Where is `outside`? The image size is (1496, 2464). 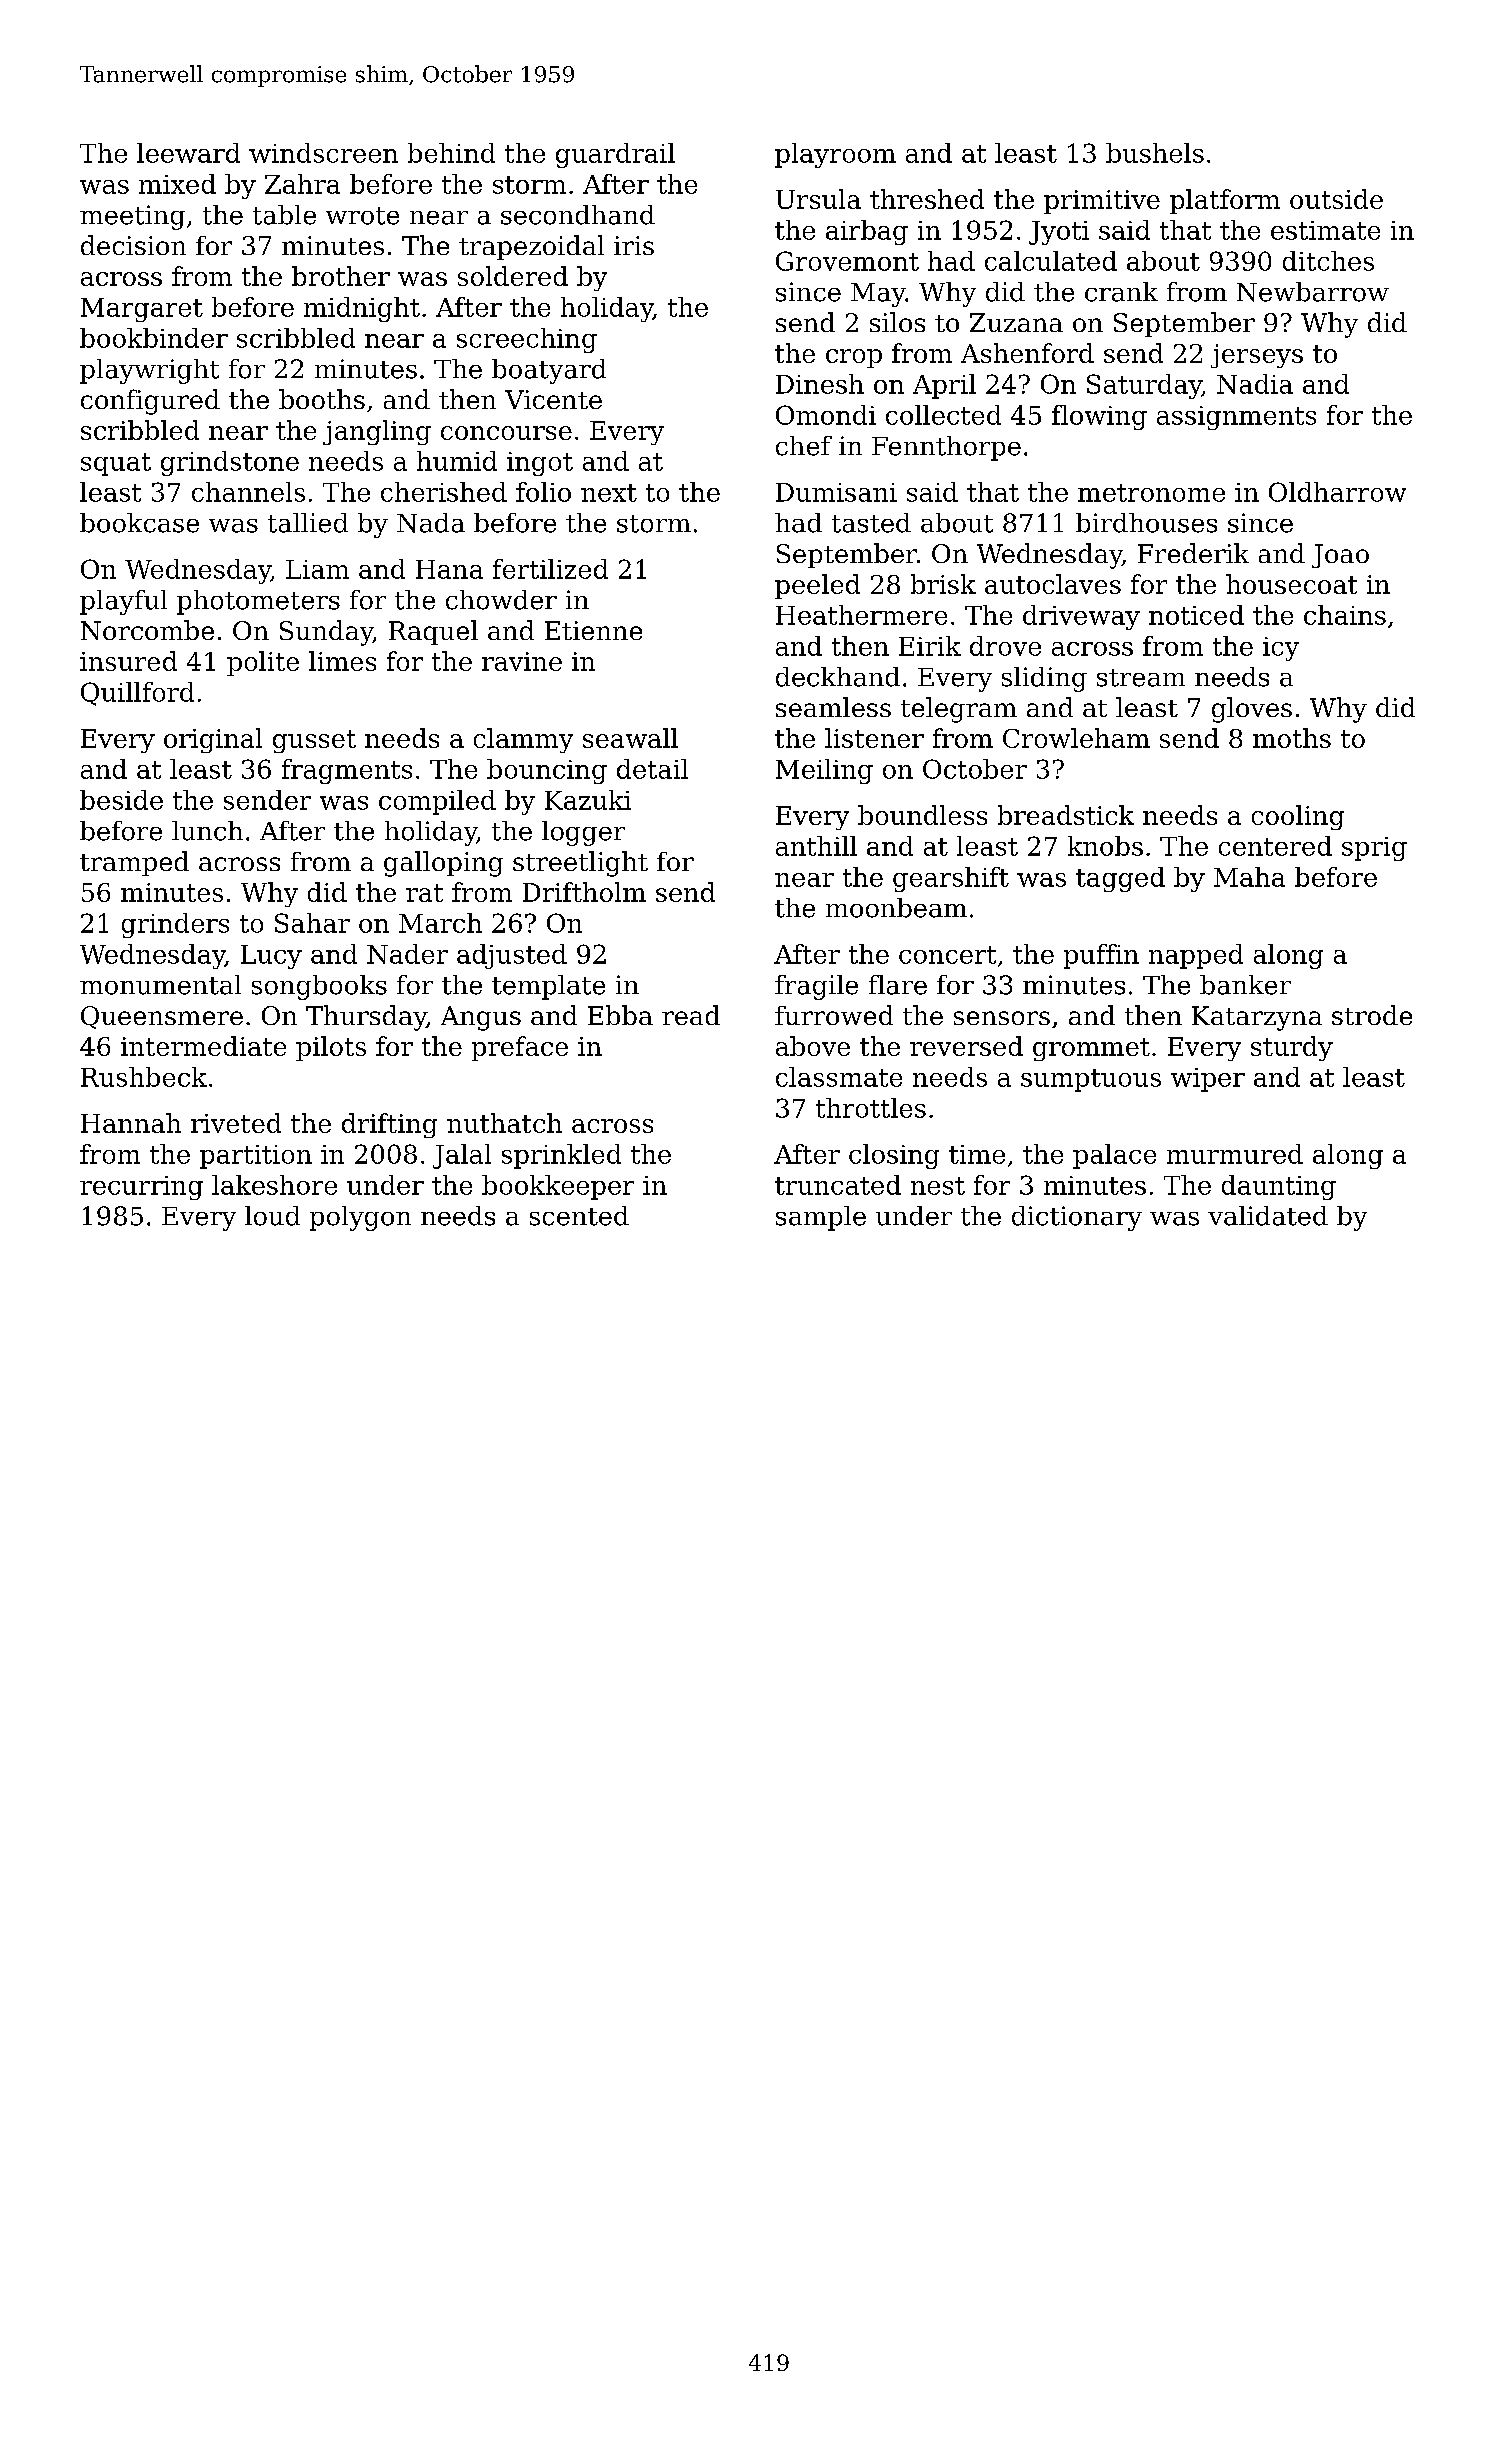 outside is located at coordinates (1336, 199).
